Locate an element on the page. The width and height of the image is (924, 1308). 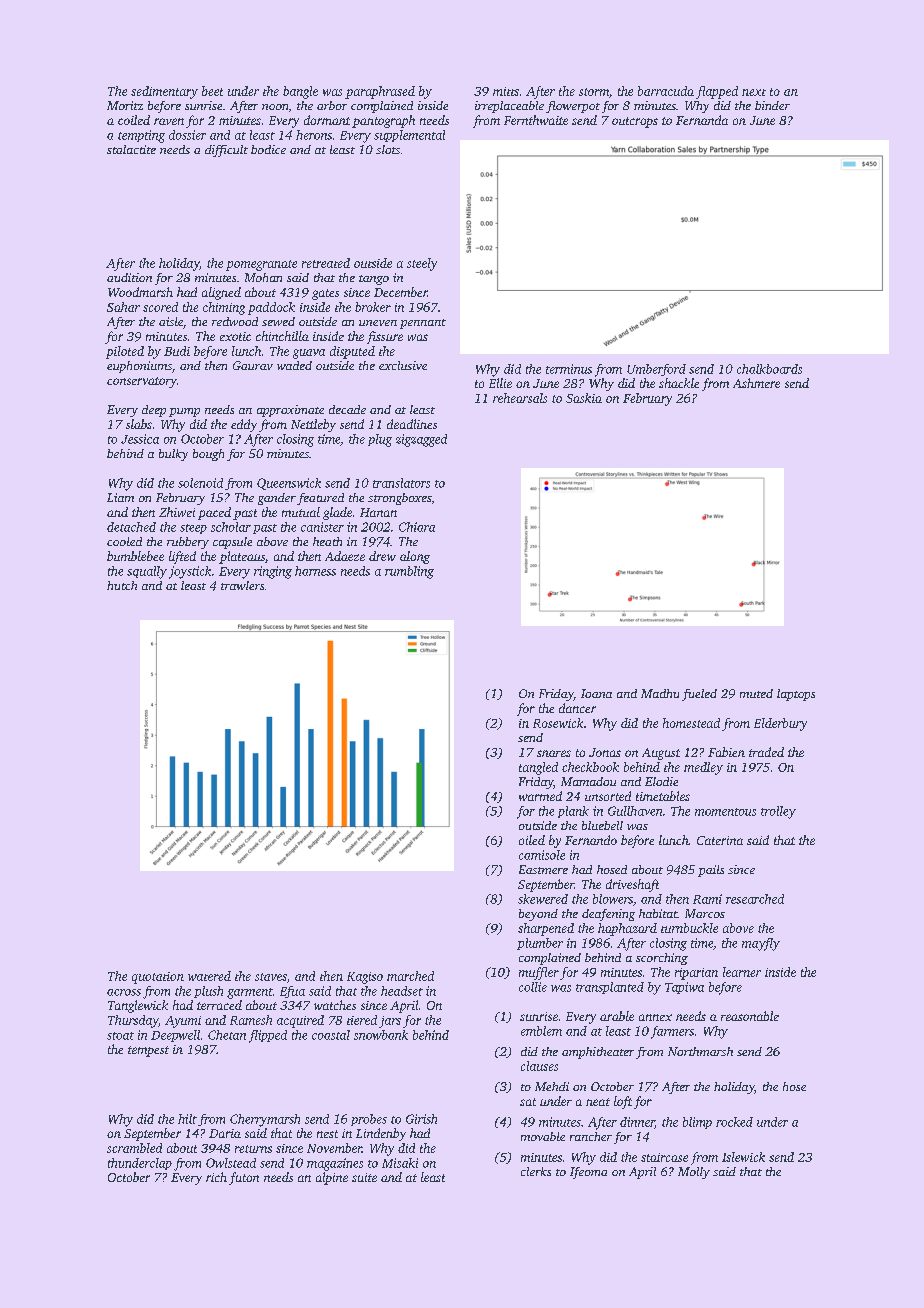
barracuda is located at coordinates (666, 91).
